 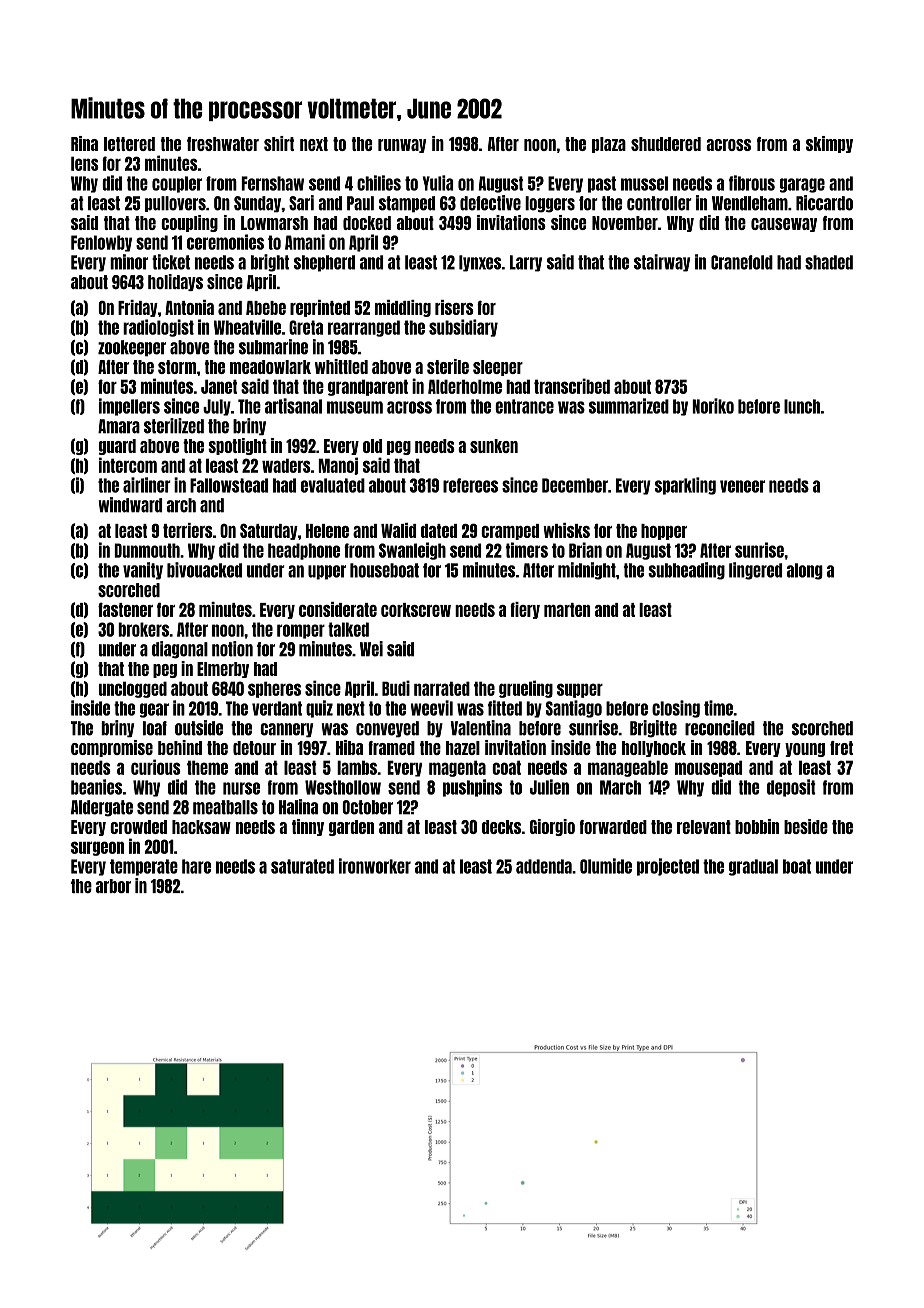 I want to click on whittled, so click(x=341, y=366).
